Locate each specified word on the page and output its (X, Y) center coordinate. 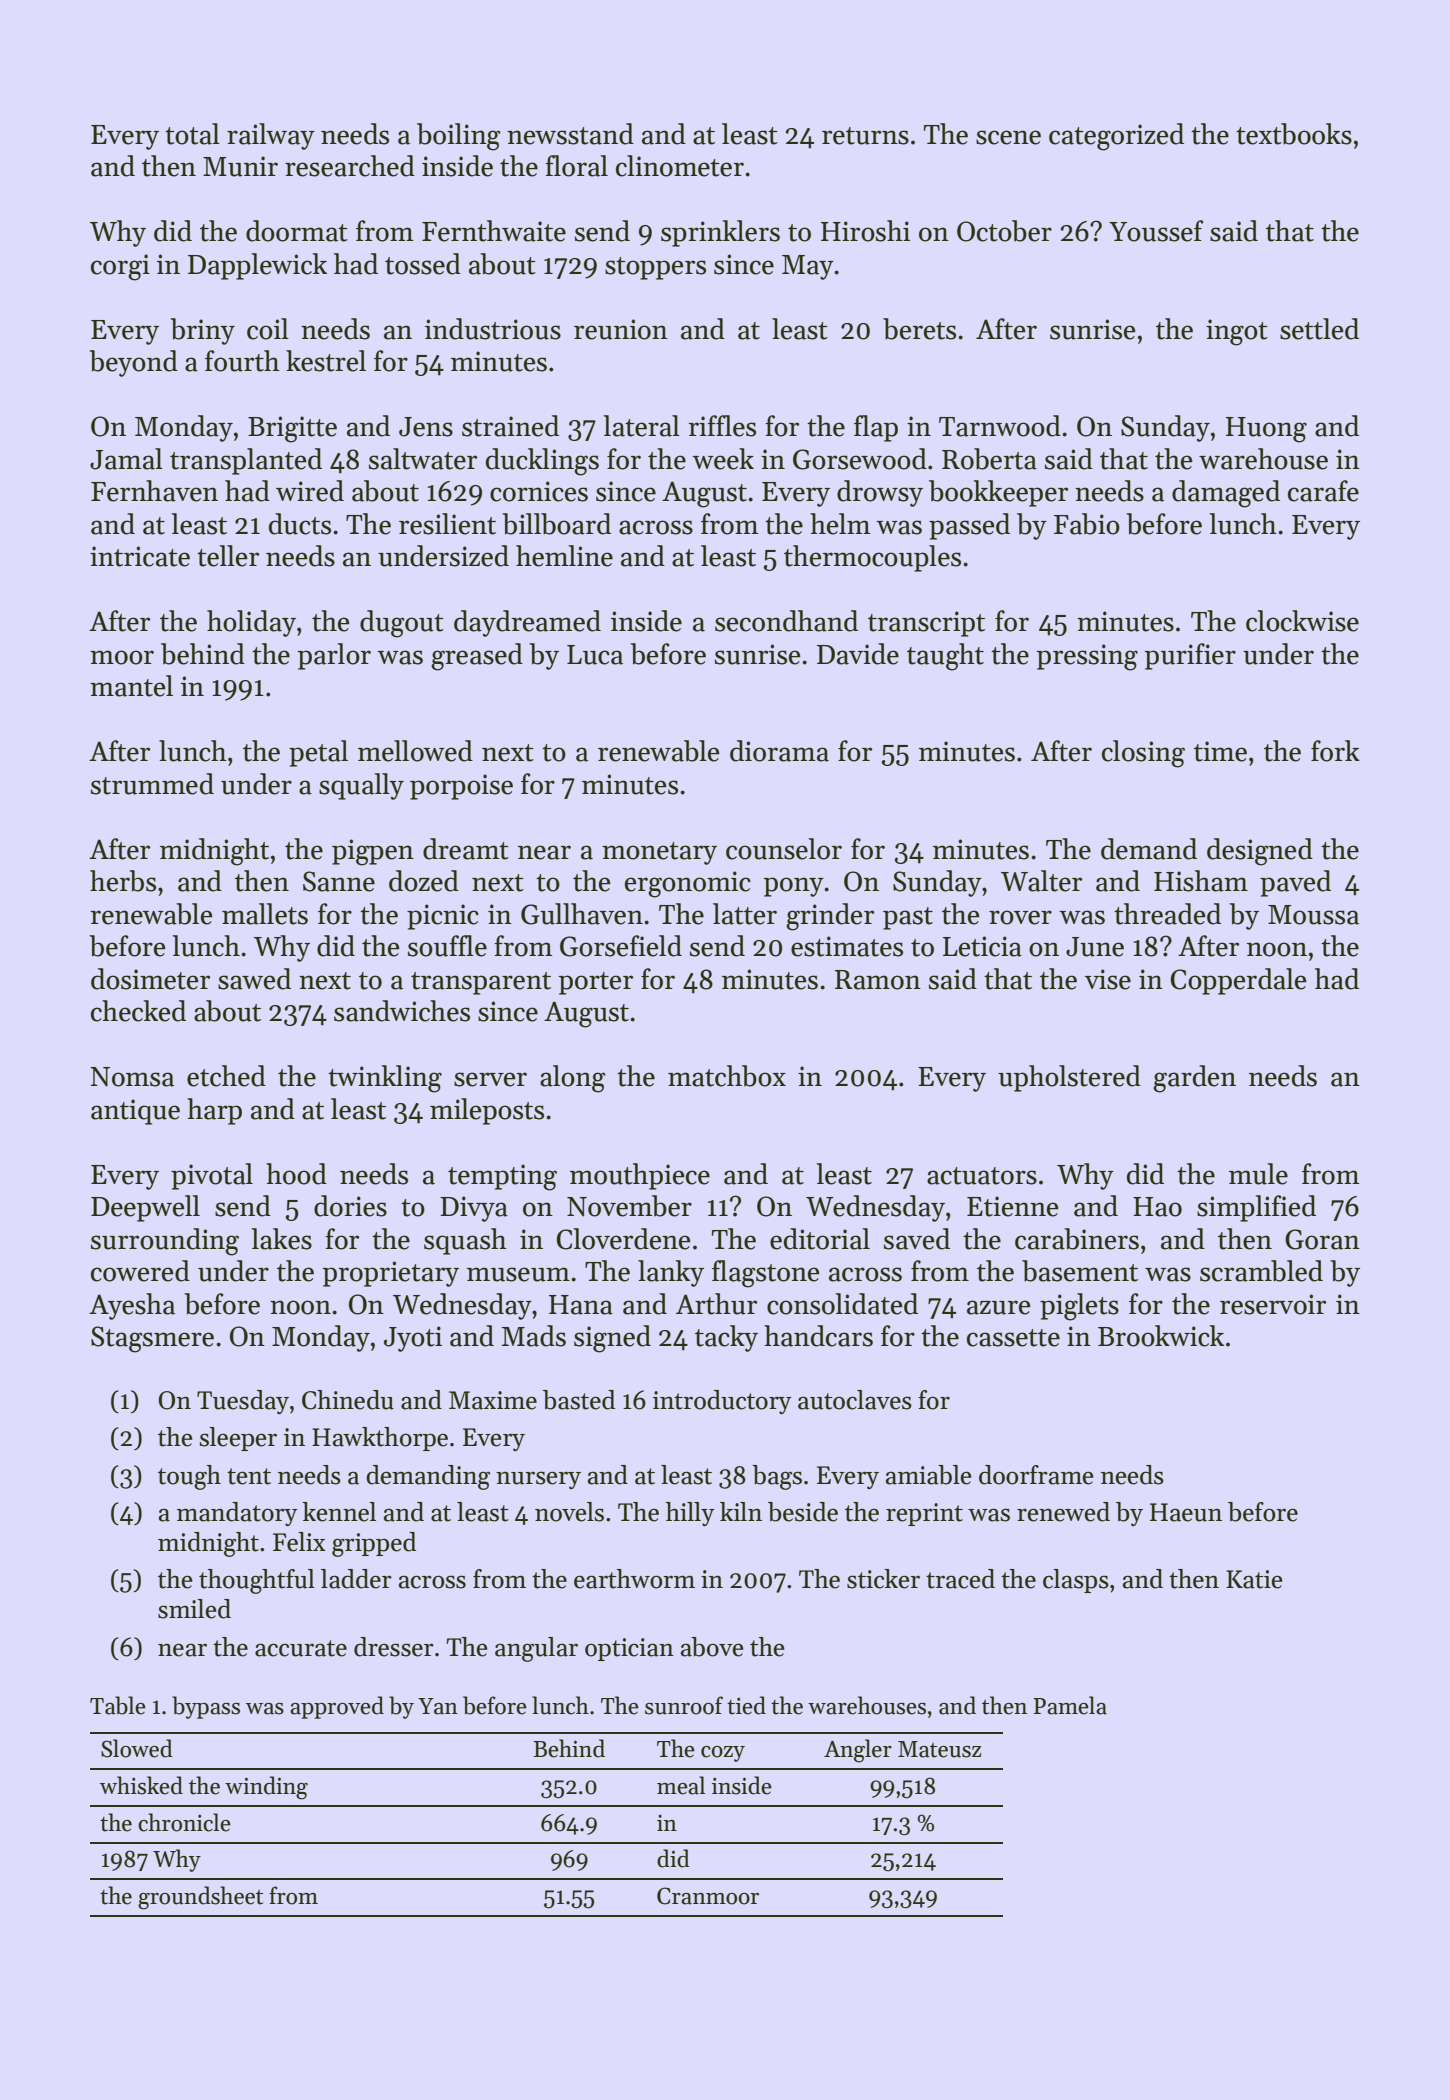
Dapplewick (257, 266)
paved (1295, 883)
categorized (1116, 137)
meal (681, 1785)
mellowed (415, 751)
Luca (595, 655)
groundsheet (200, 1898)
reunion (621, 329)
